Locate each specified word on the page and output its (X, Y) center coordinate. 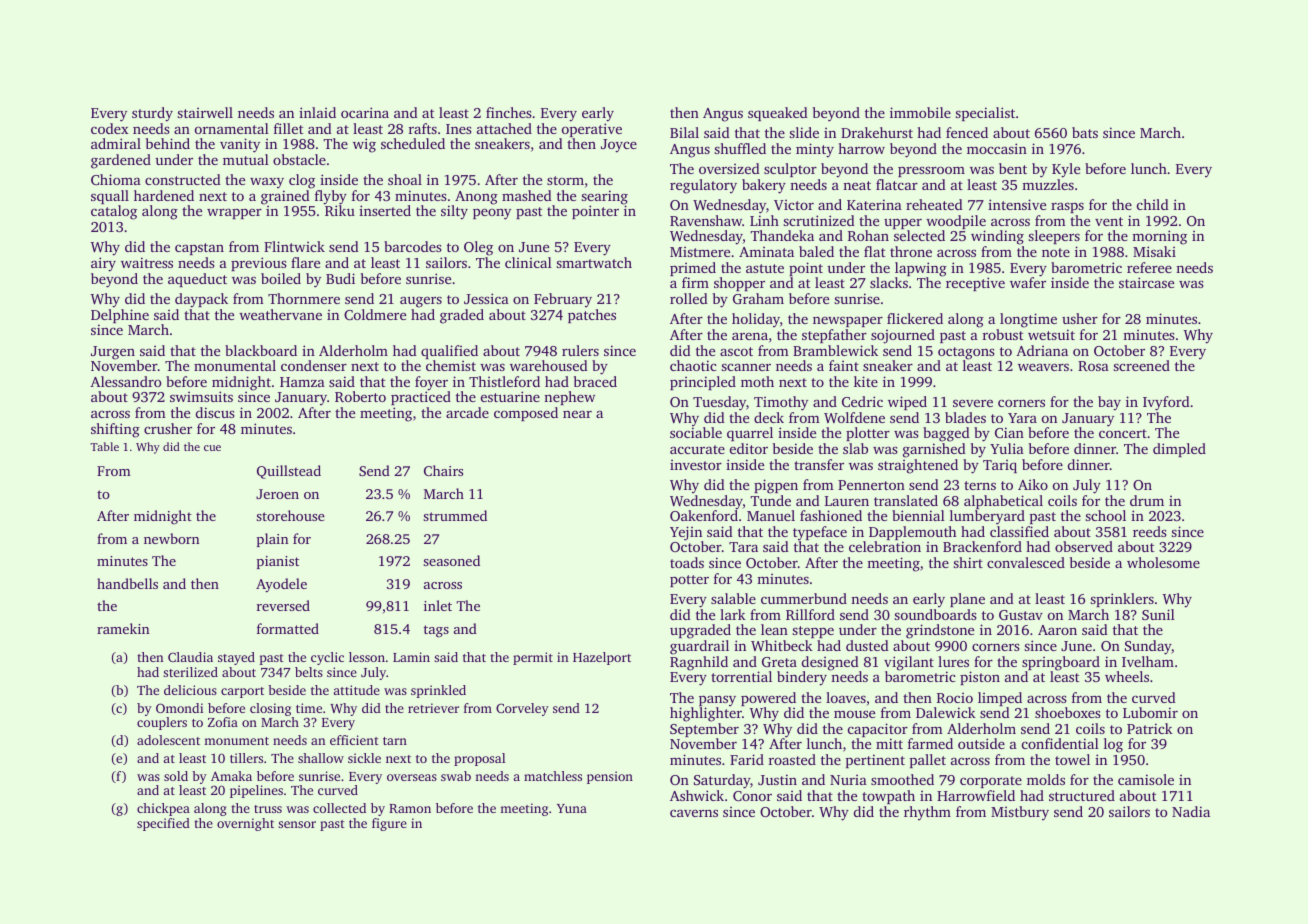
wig (364, 145)
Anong (476, 198)
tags (436, 631)
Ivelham (1148, 661)
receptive (975, 284)
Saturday (722, 781)
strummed (455, 515)
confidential (1060, 743)
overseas (412, 777)
